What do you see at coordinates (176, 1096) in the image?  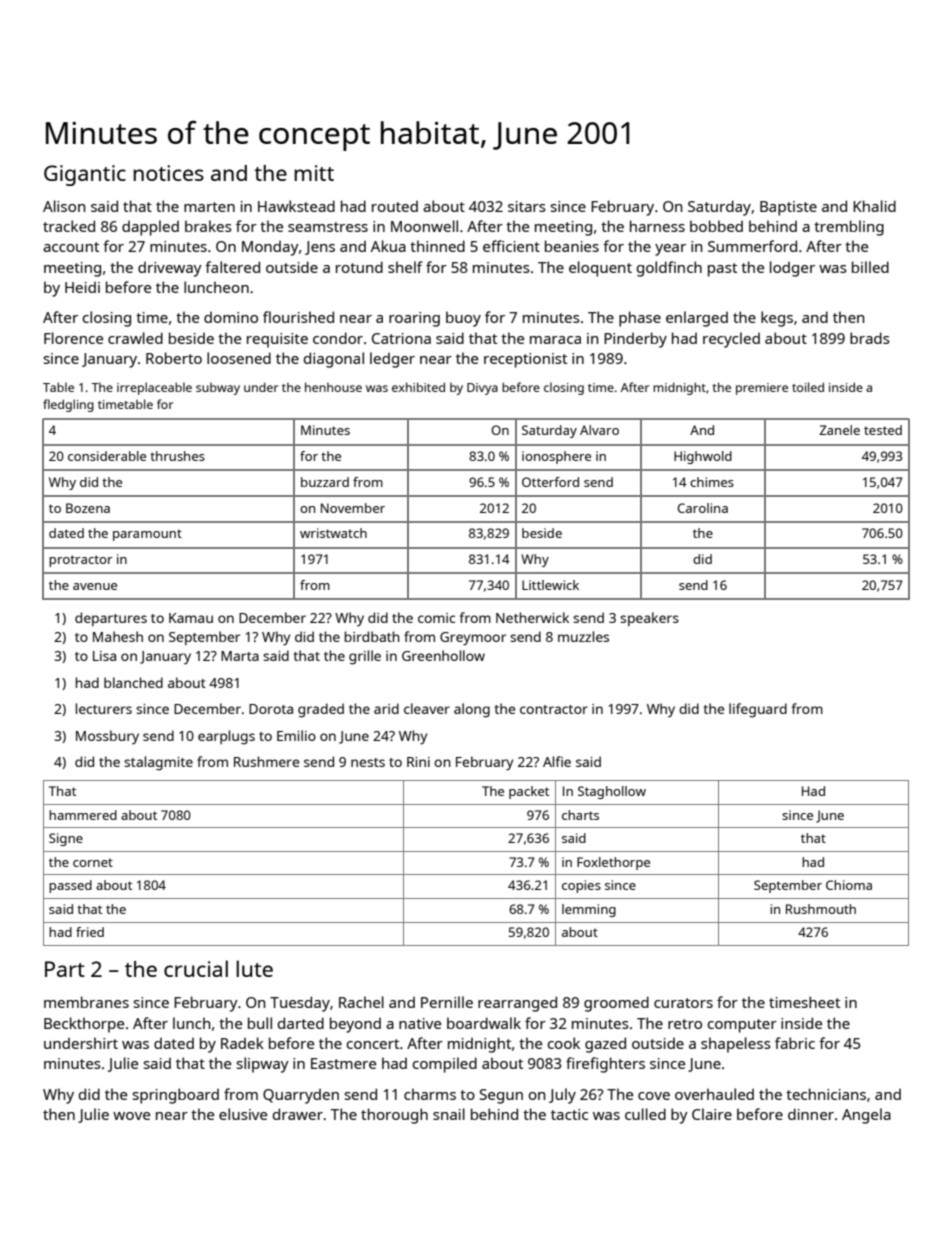 I see `springboard` at bounding box center [176, 1096].
